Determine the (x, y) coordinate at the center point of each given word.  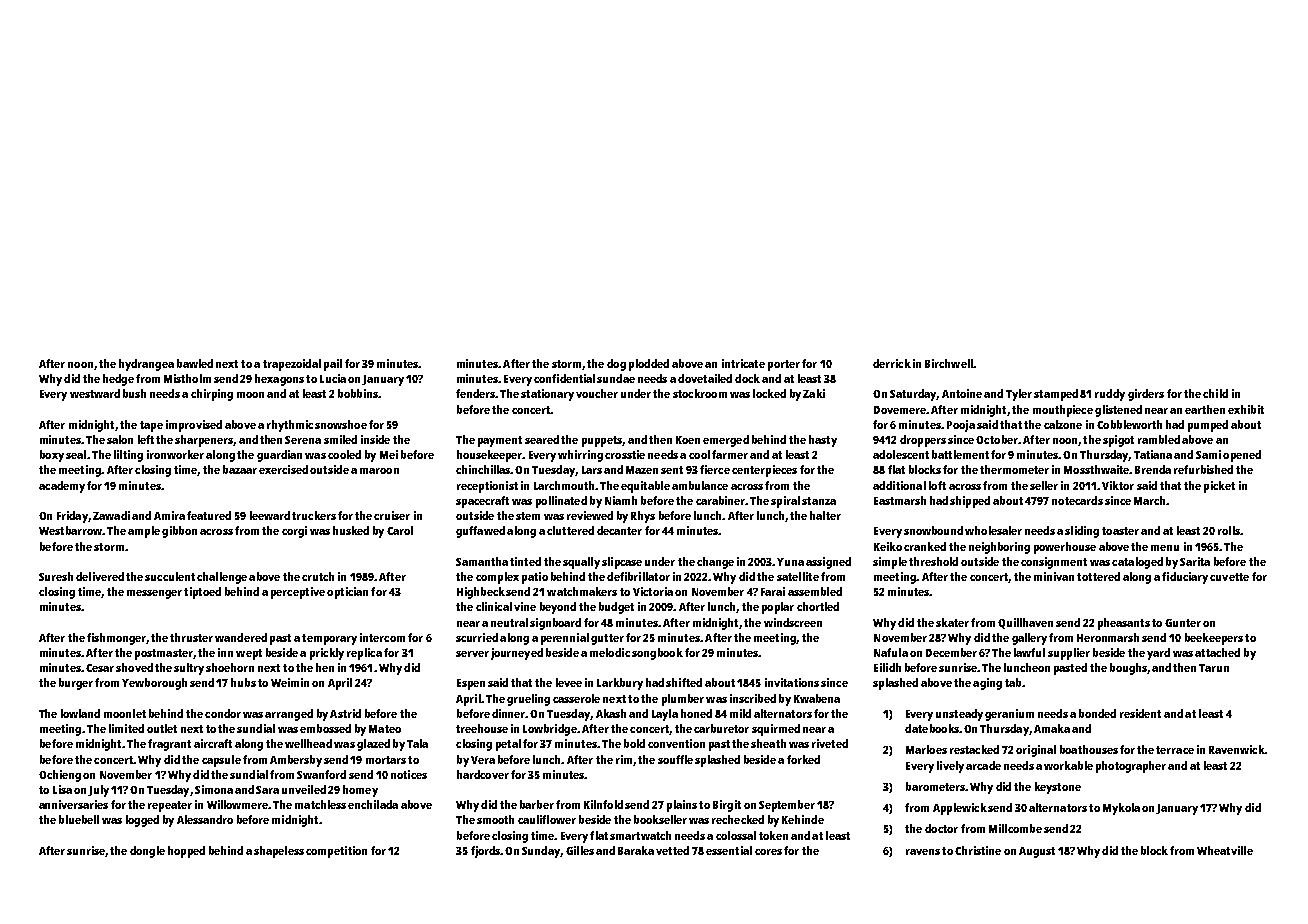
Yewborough (154, 684)
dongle (147, 852)
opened (1242, 456)
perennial (565, 639)
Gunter (1183, 623)
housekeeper (490, 456)
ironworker (175, 454)
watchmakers (582, 591)
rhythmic (290, 426)
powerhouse (1065, 548)
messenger (154, 594)
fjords (485, 852)
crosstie (625, 454)
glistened (1118, 411)
